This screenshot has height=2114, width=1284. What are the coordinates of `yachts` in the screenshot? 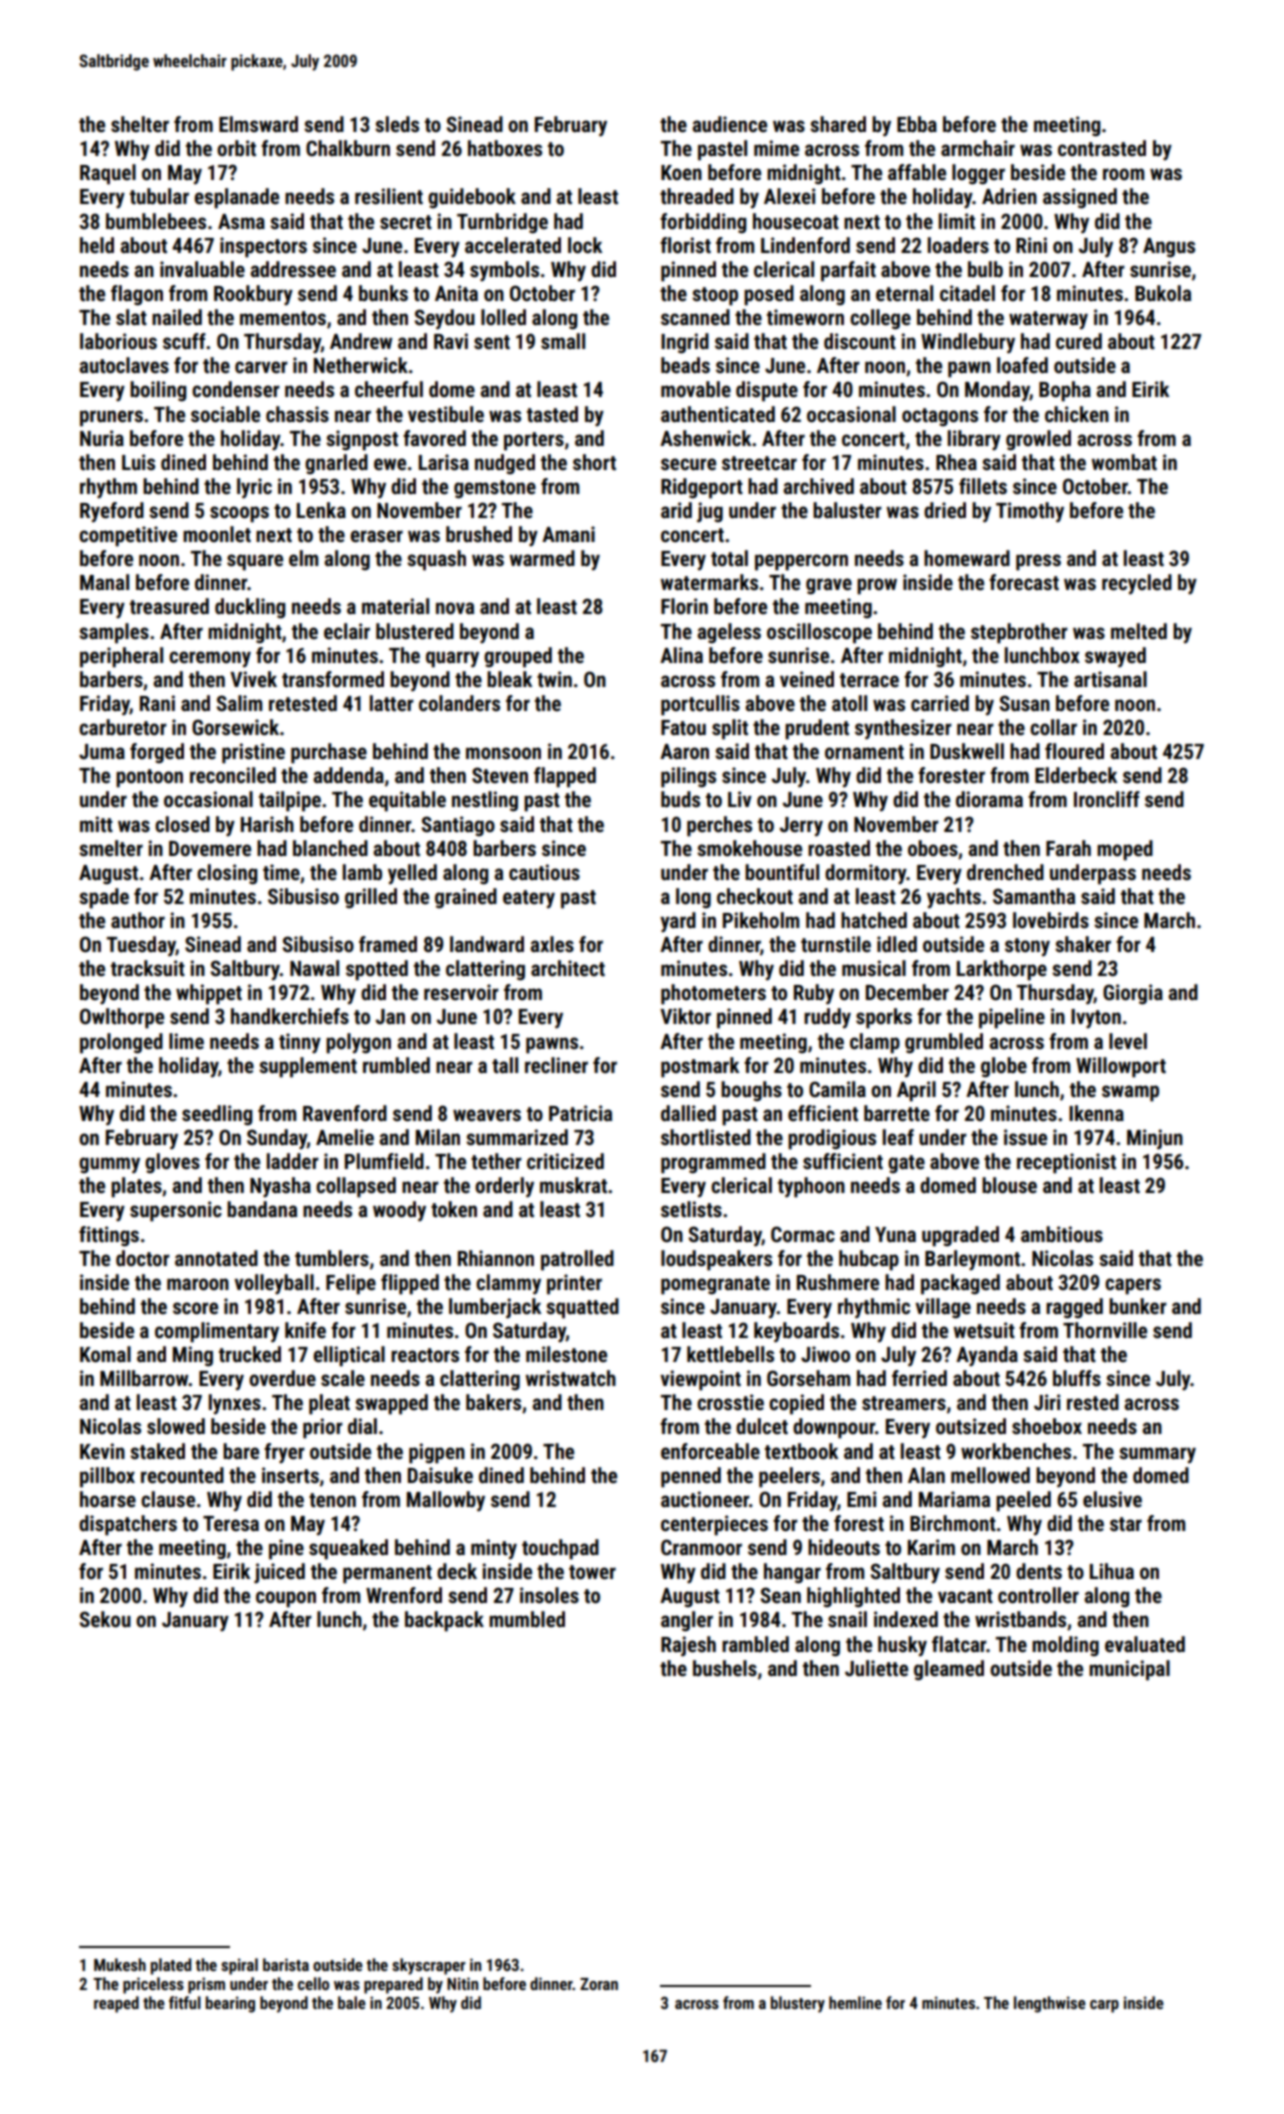 It's located at (954, 898).
